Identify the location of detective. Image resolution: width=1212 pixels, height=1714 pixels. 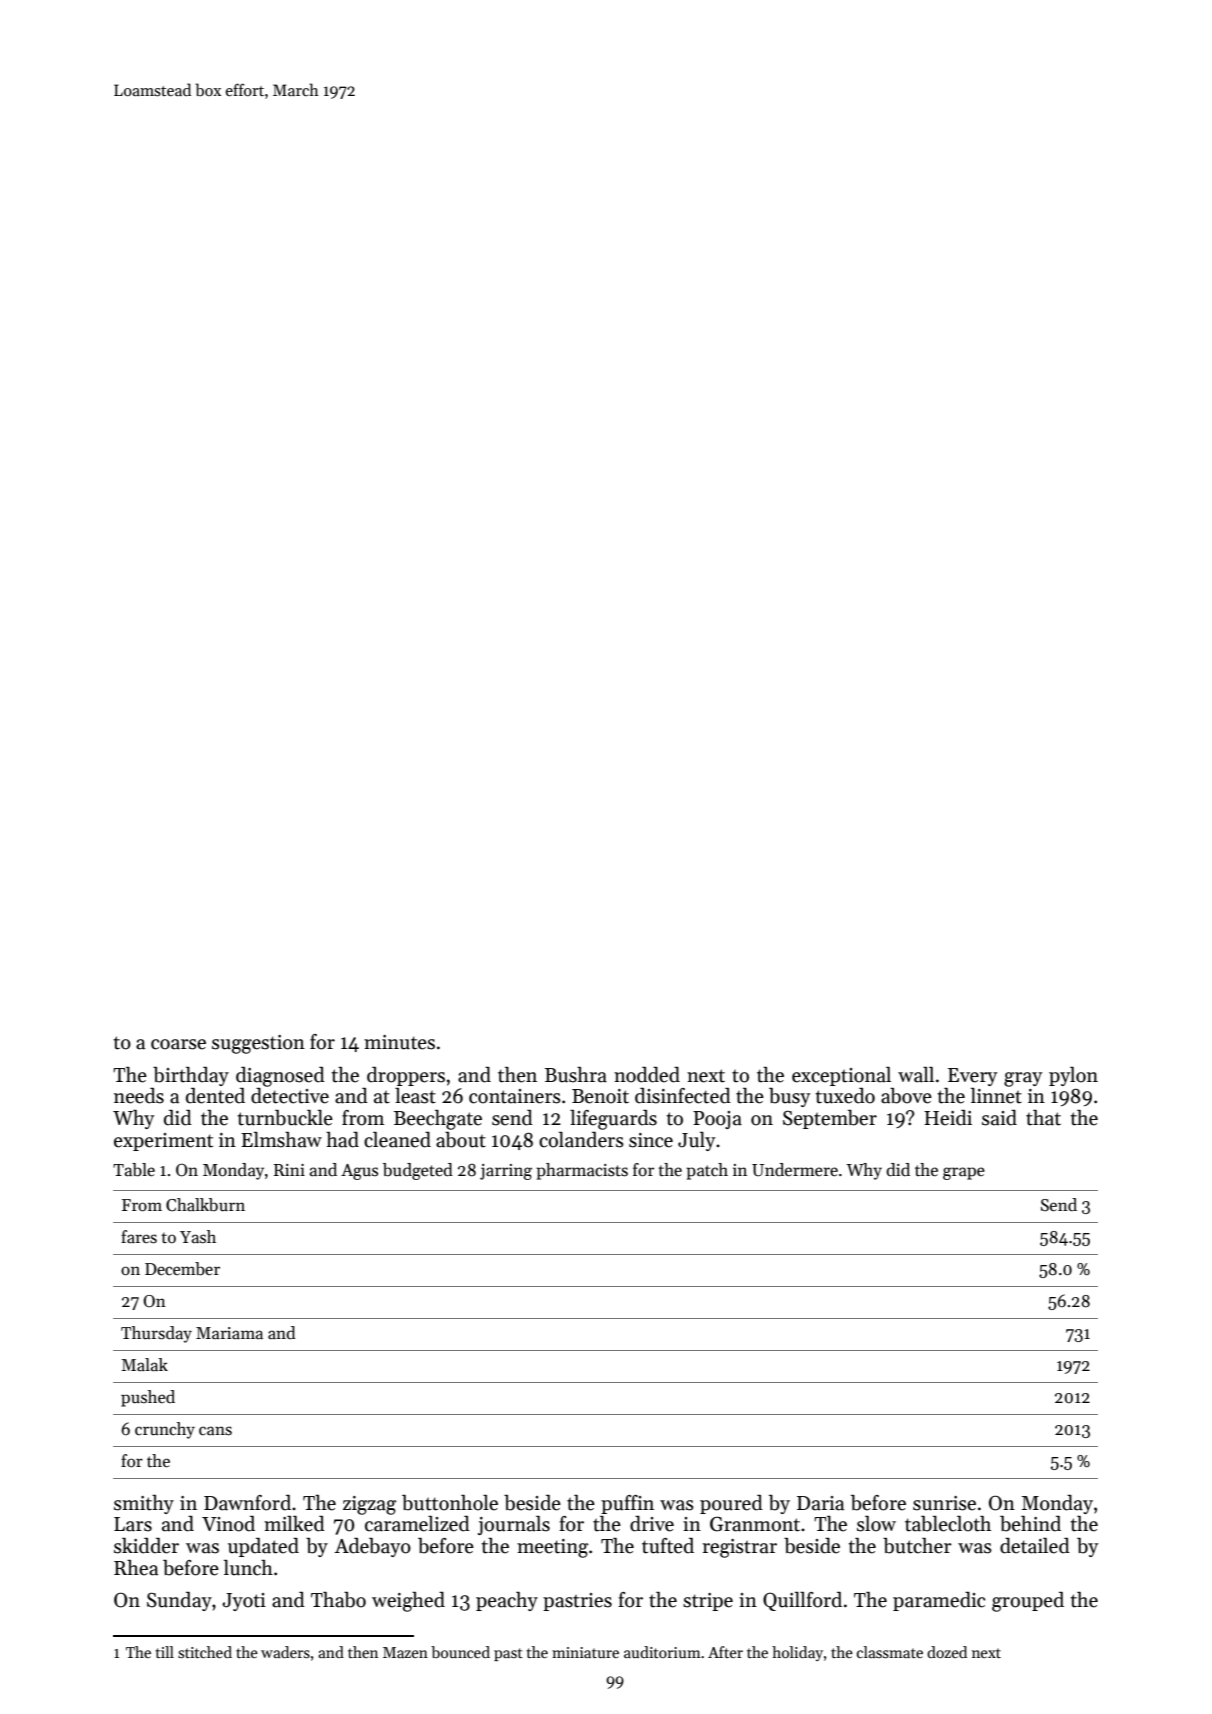
(290, 1096).
